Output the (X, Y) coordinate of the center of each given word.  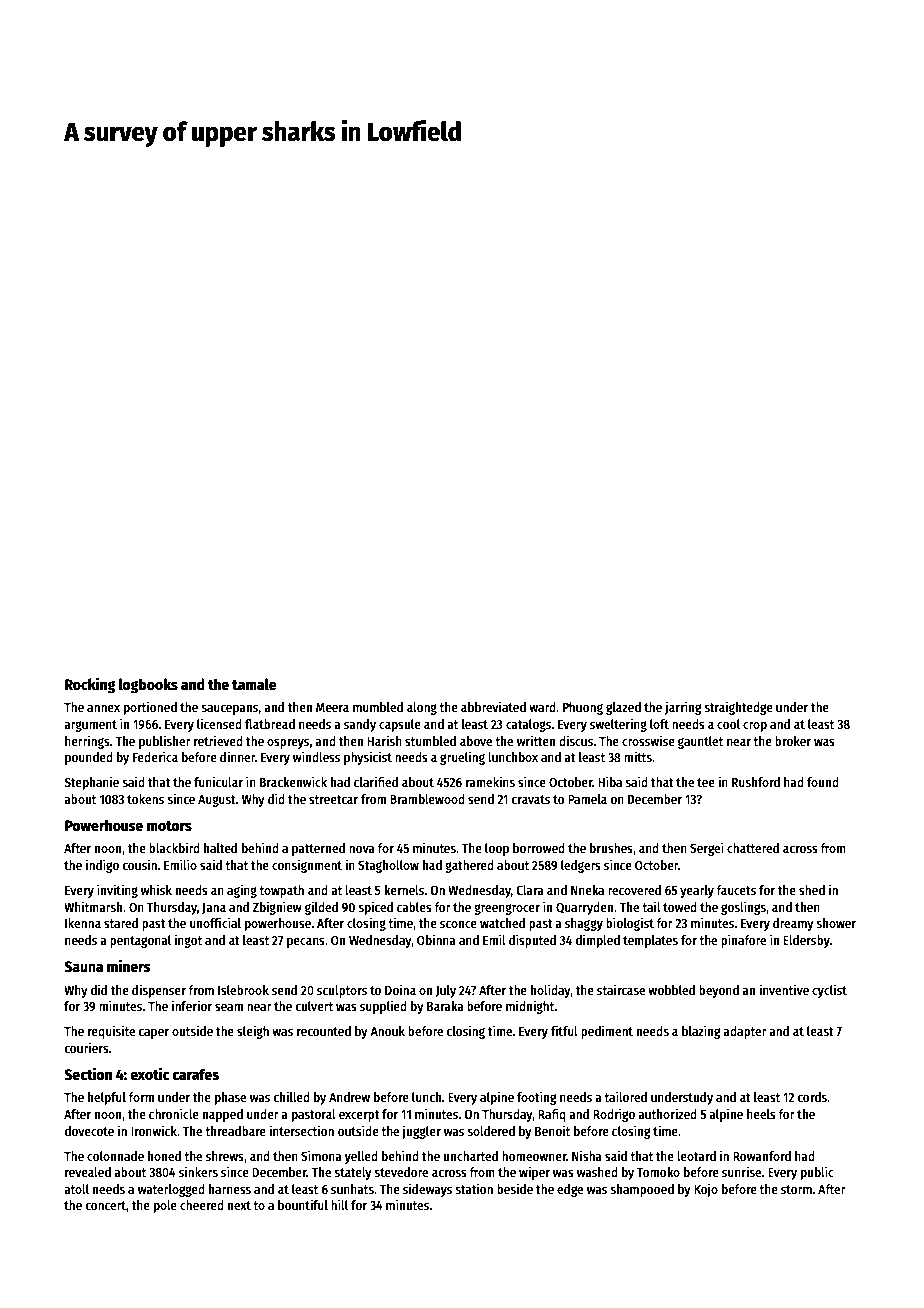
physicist (368, 758)
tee (706, 782)
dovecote (89, 1131)
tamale (254, 684)
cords (812, 1097)
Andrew (349, 1097)
